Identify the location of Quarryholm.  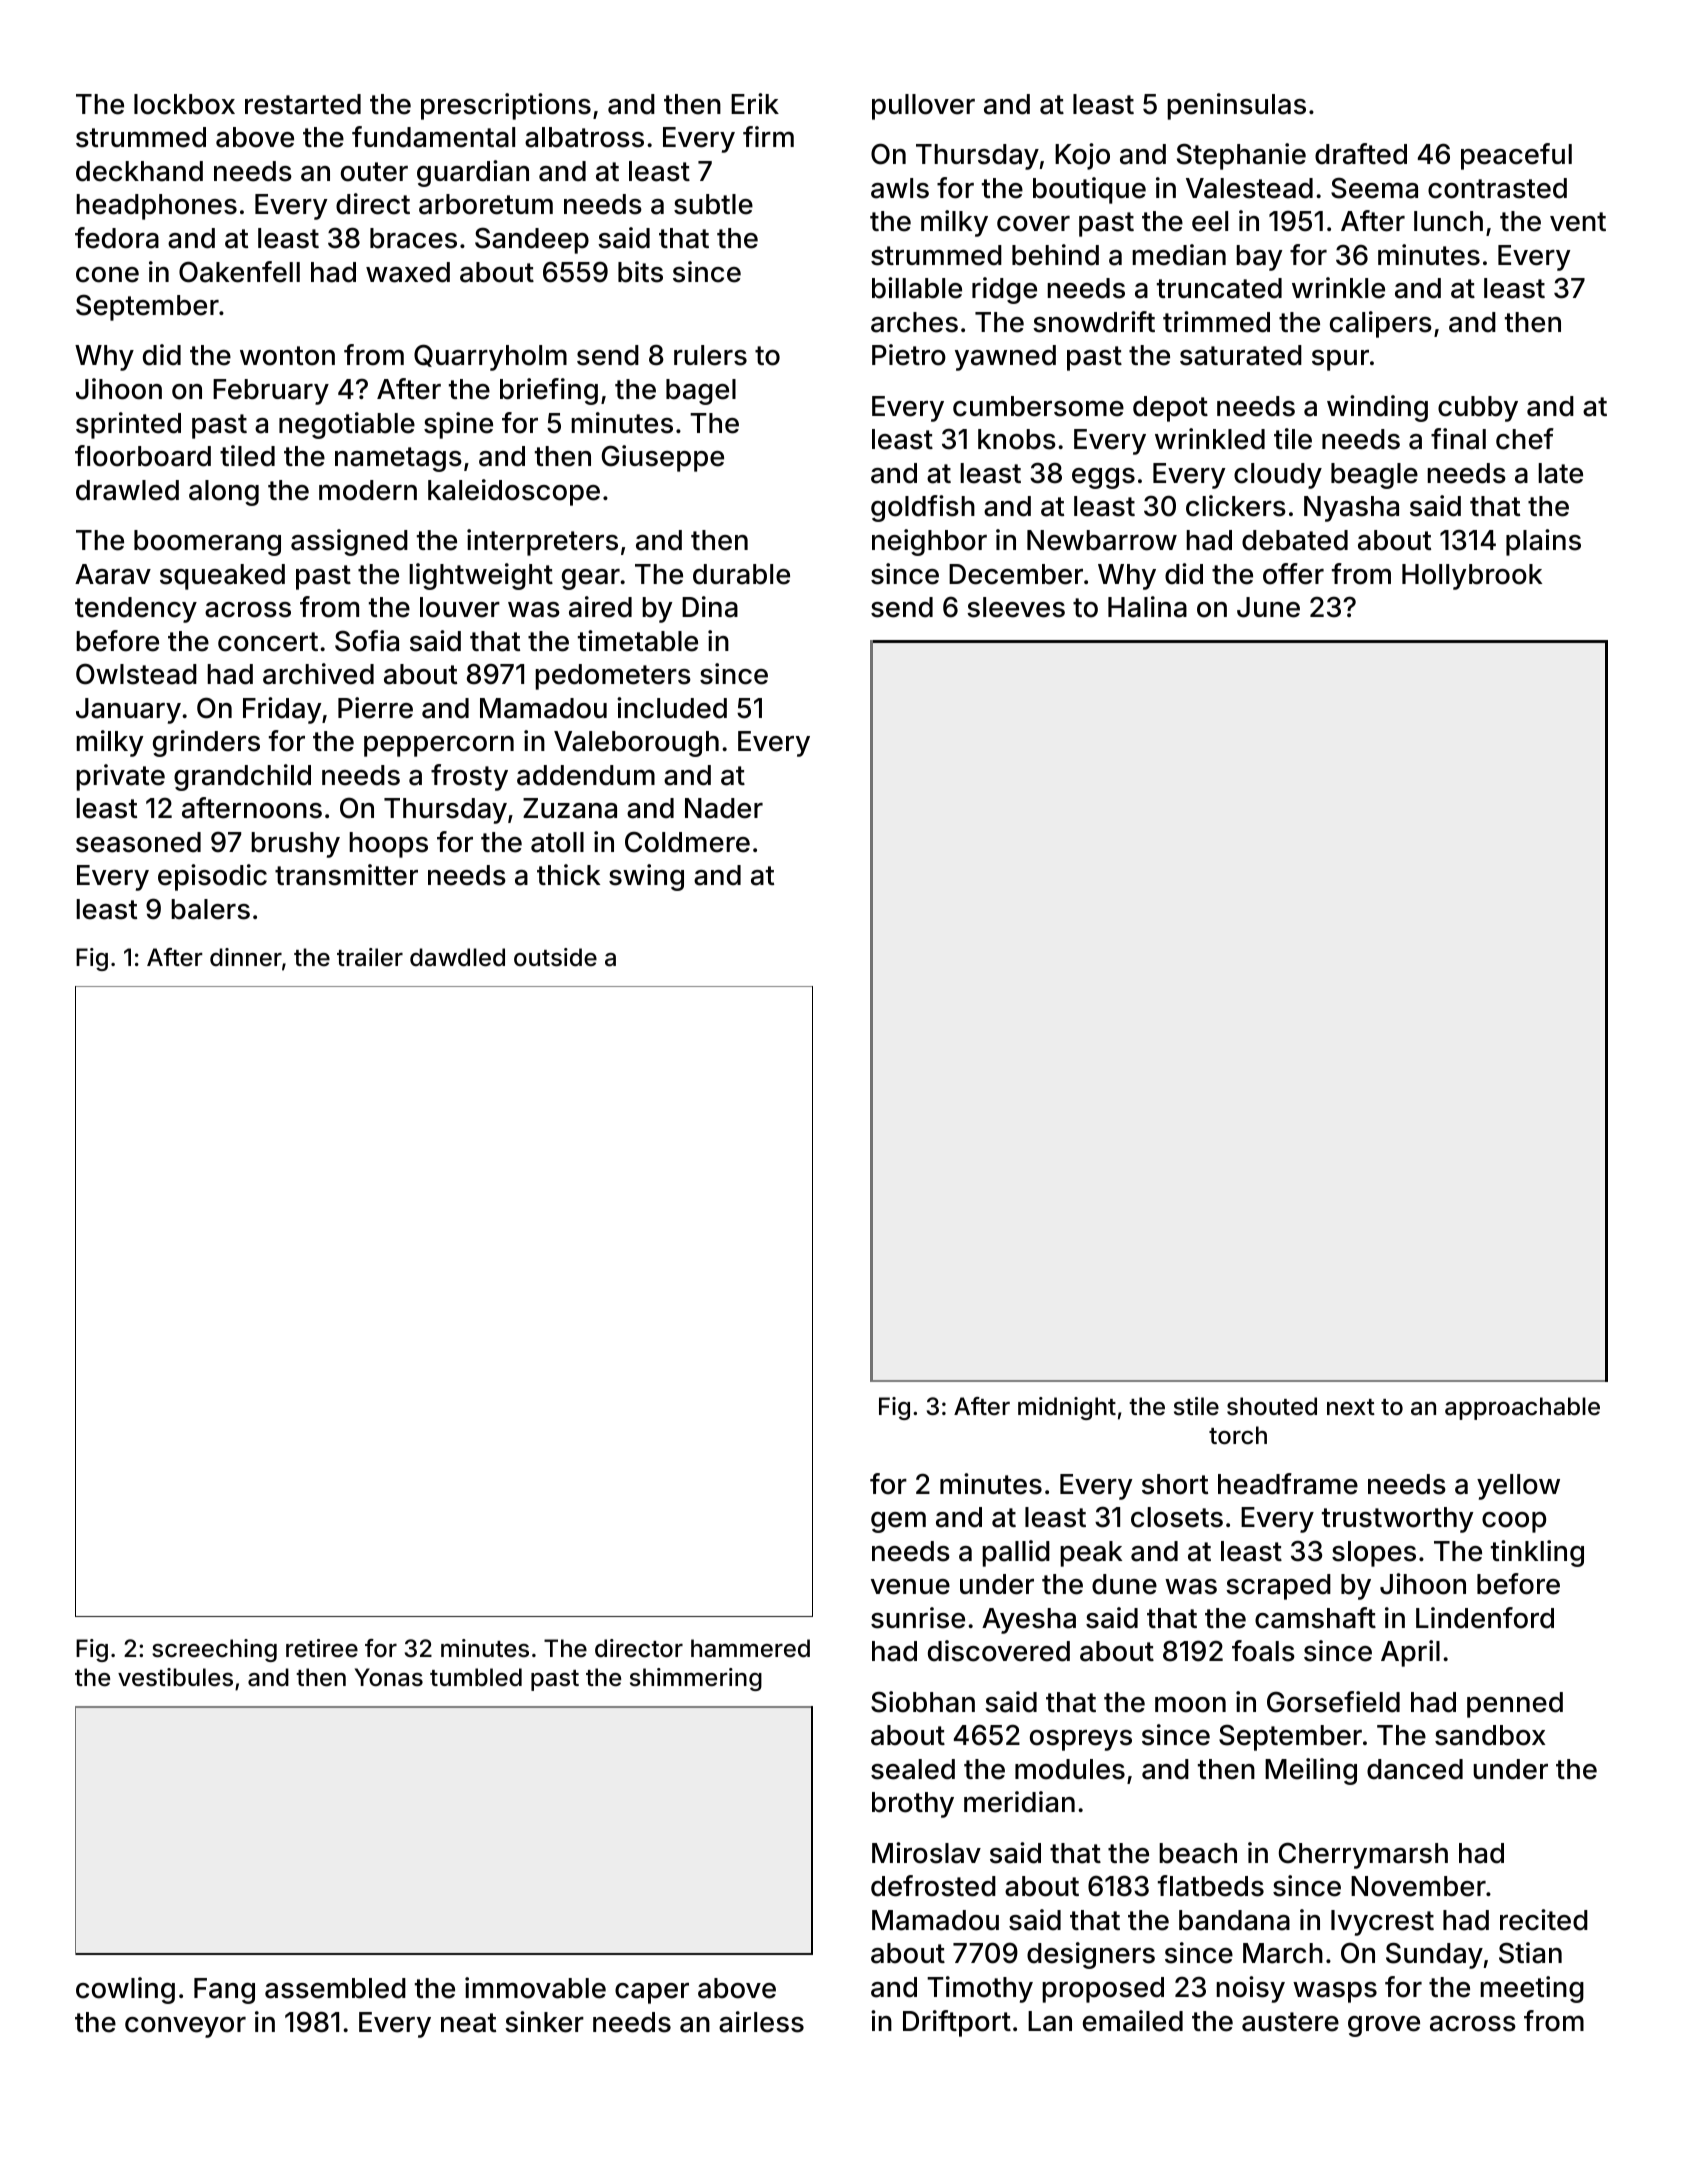
(490, 357).
